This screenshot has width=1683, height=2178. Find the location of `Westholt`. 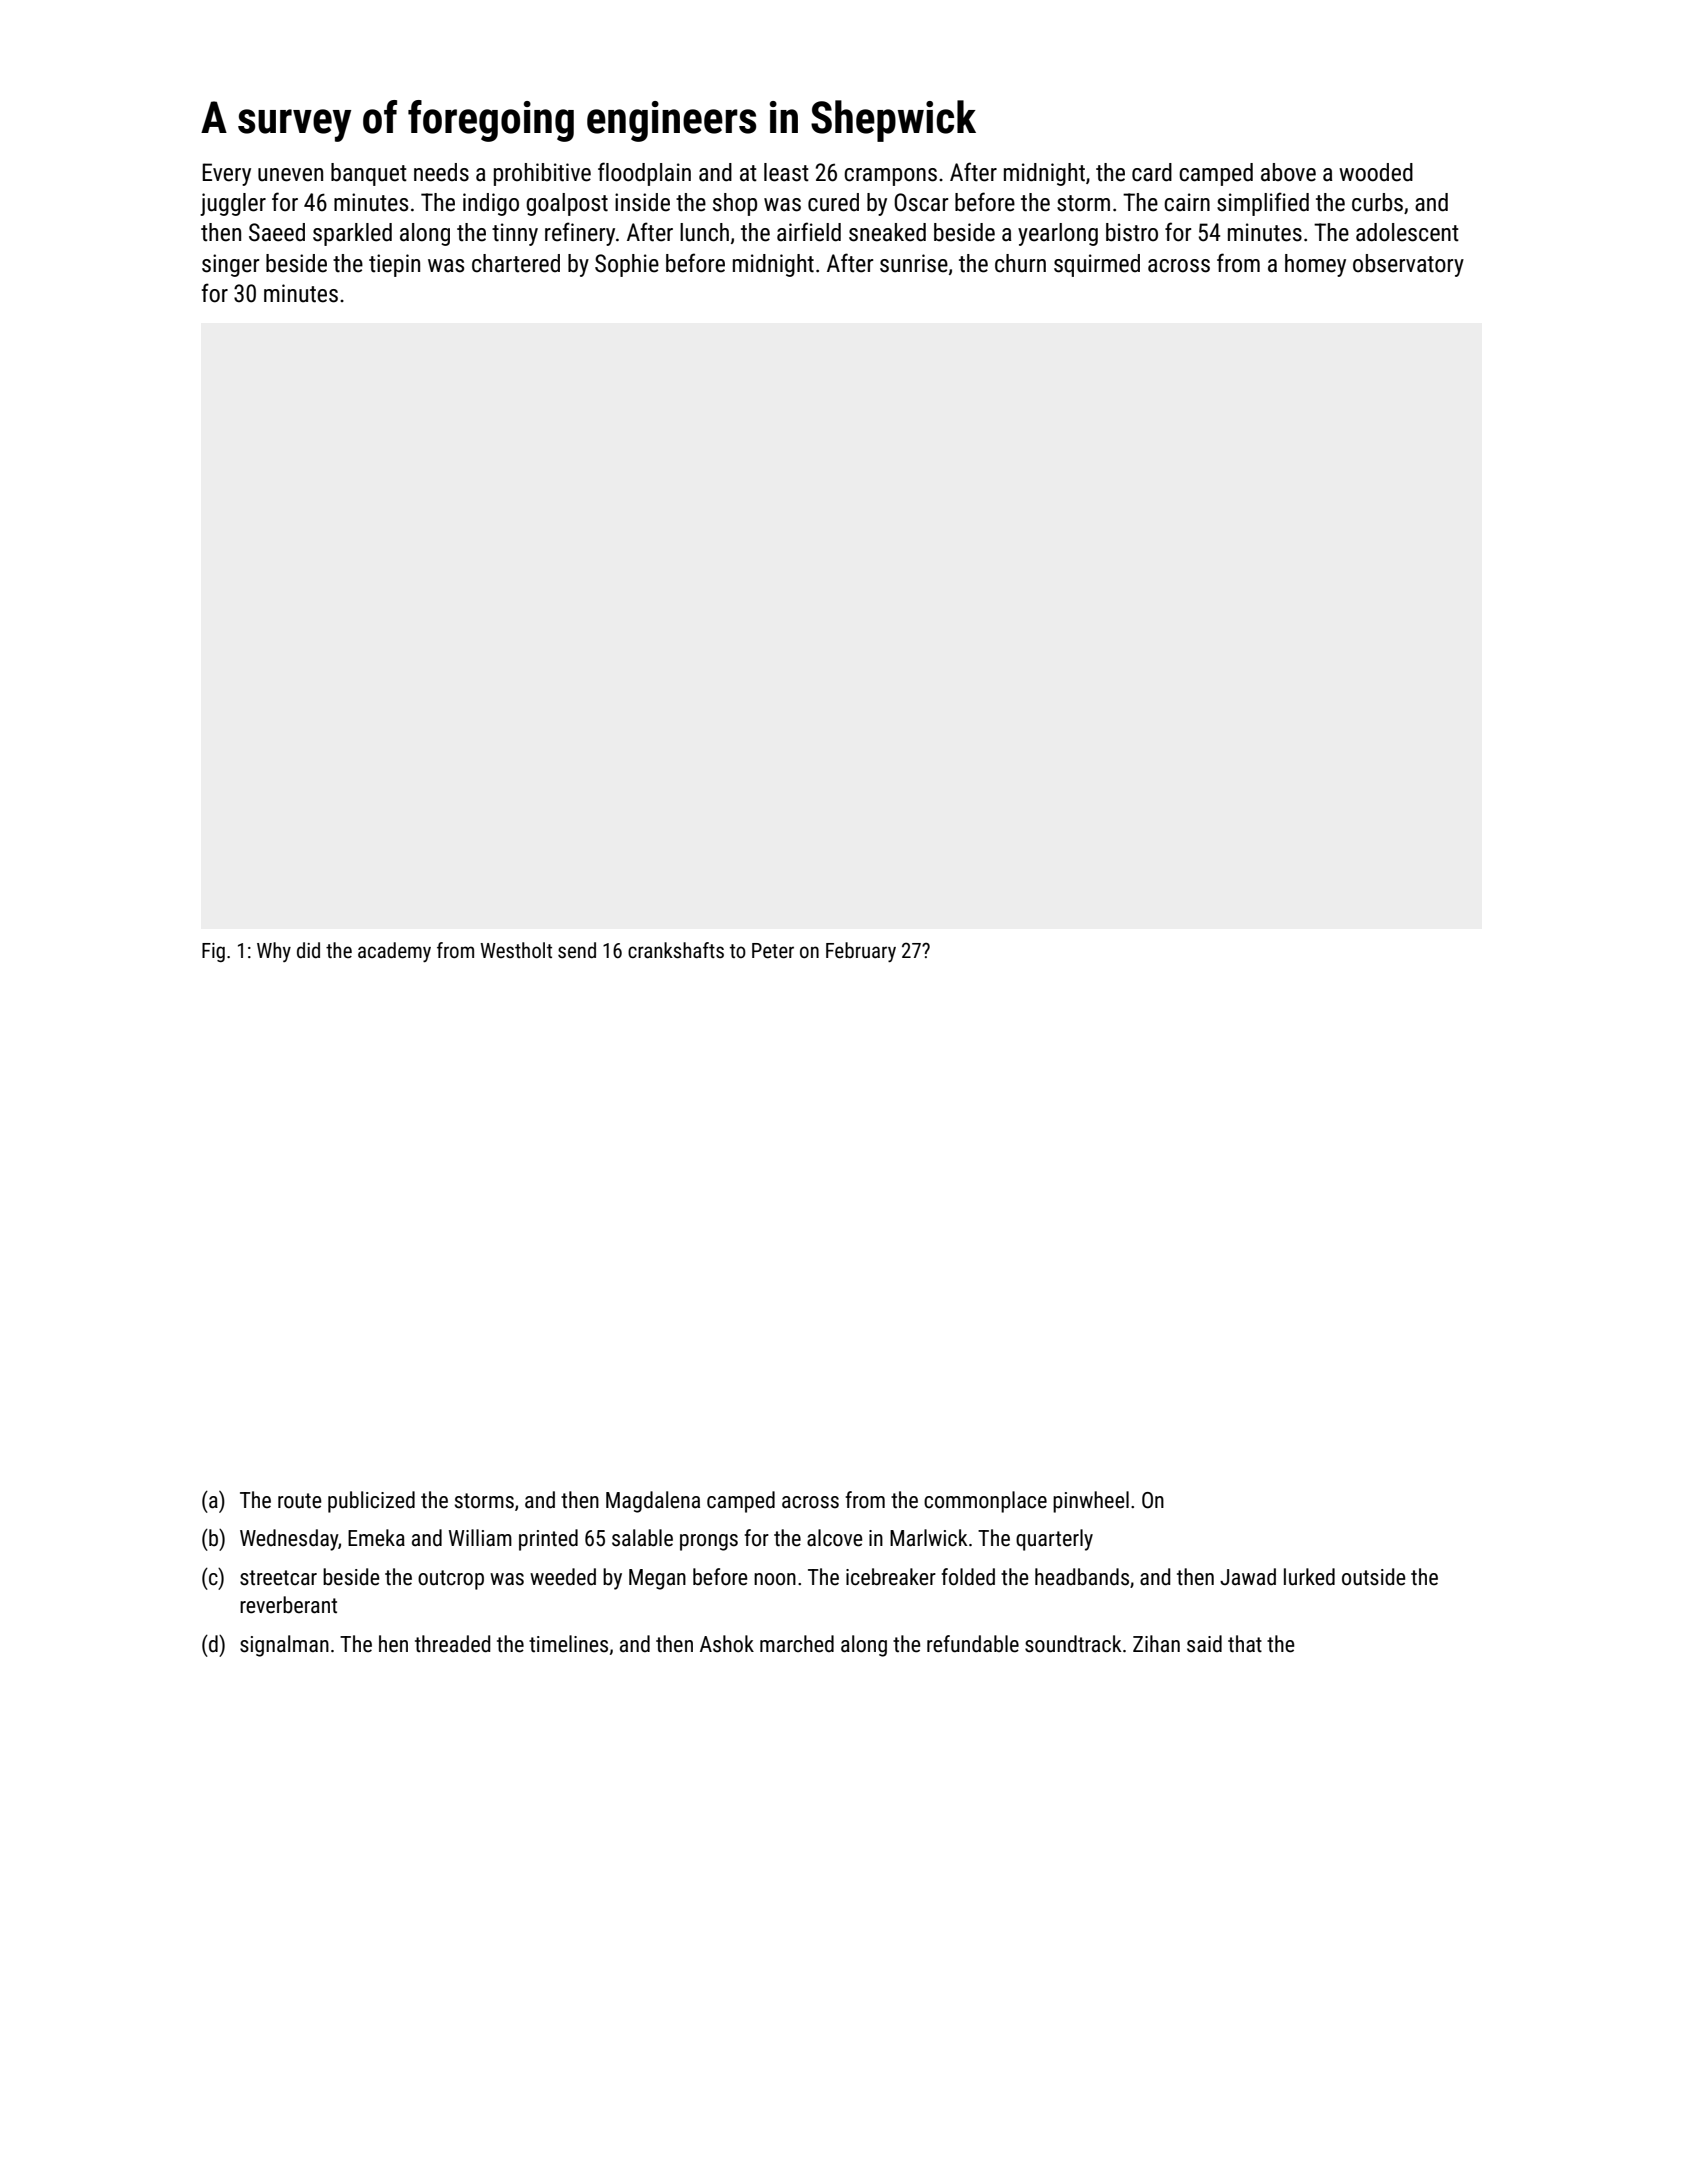

Westholt is located at coordinates (516, 950).
